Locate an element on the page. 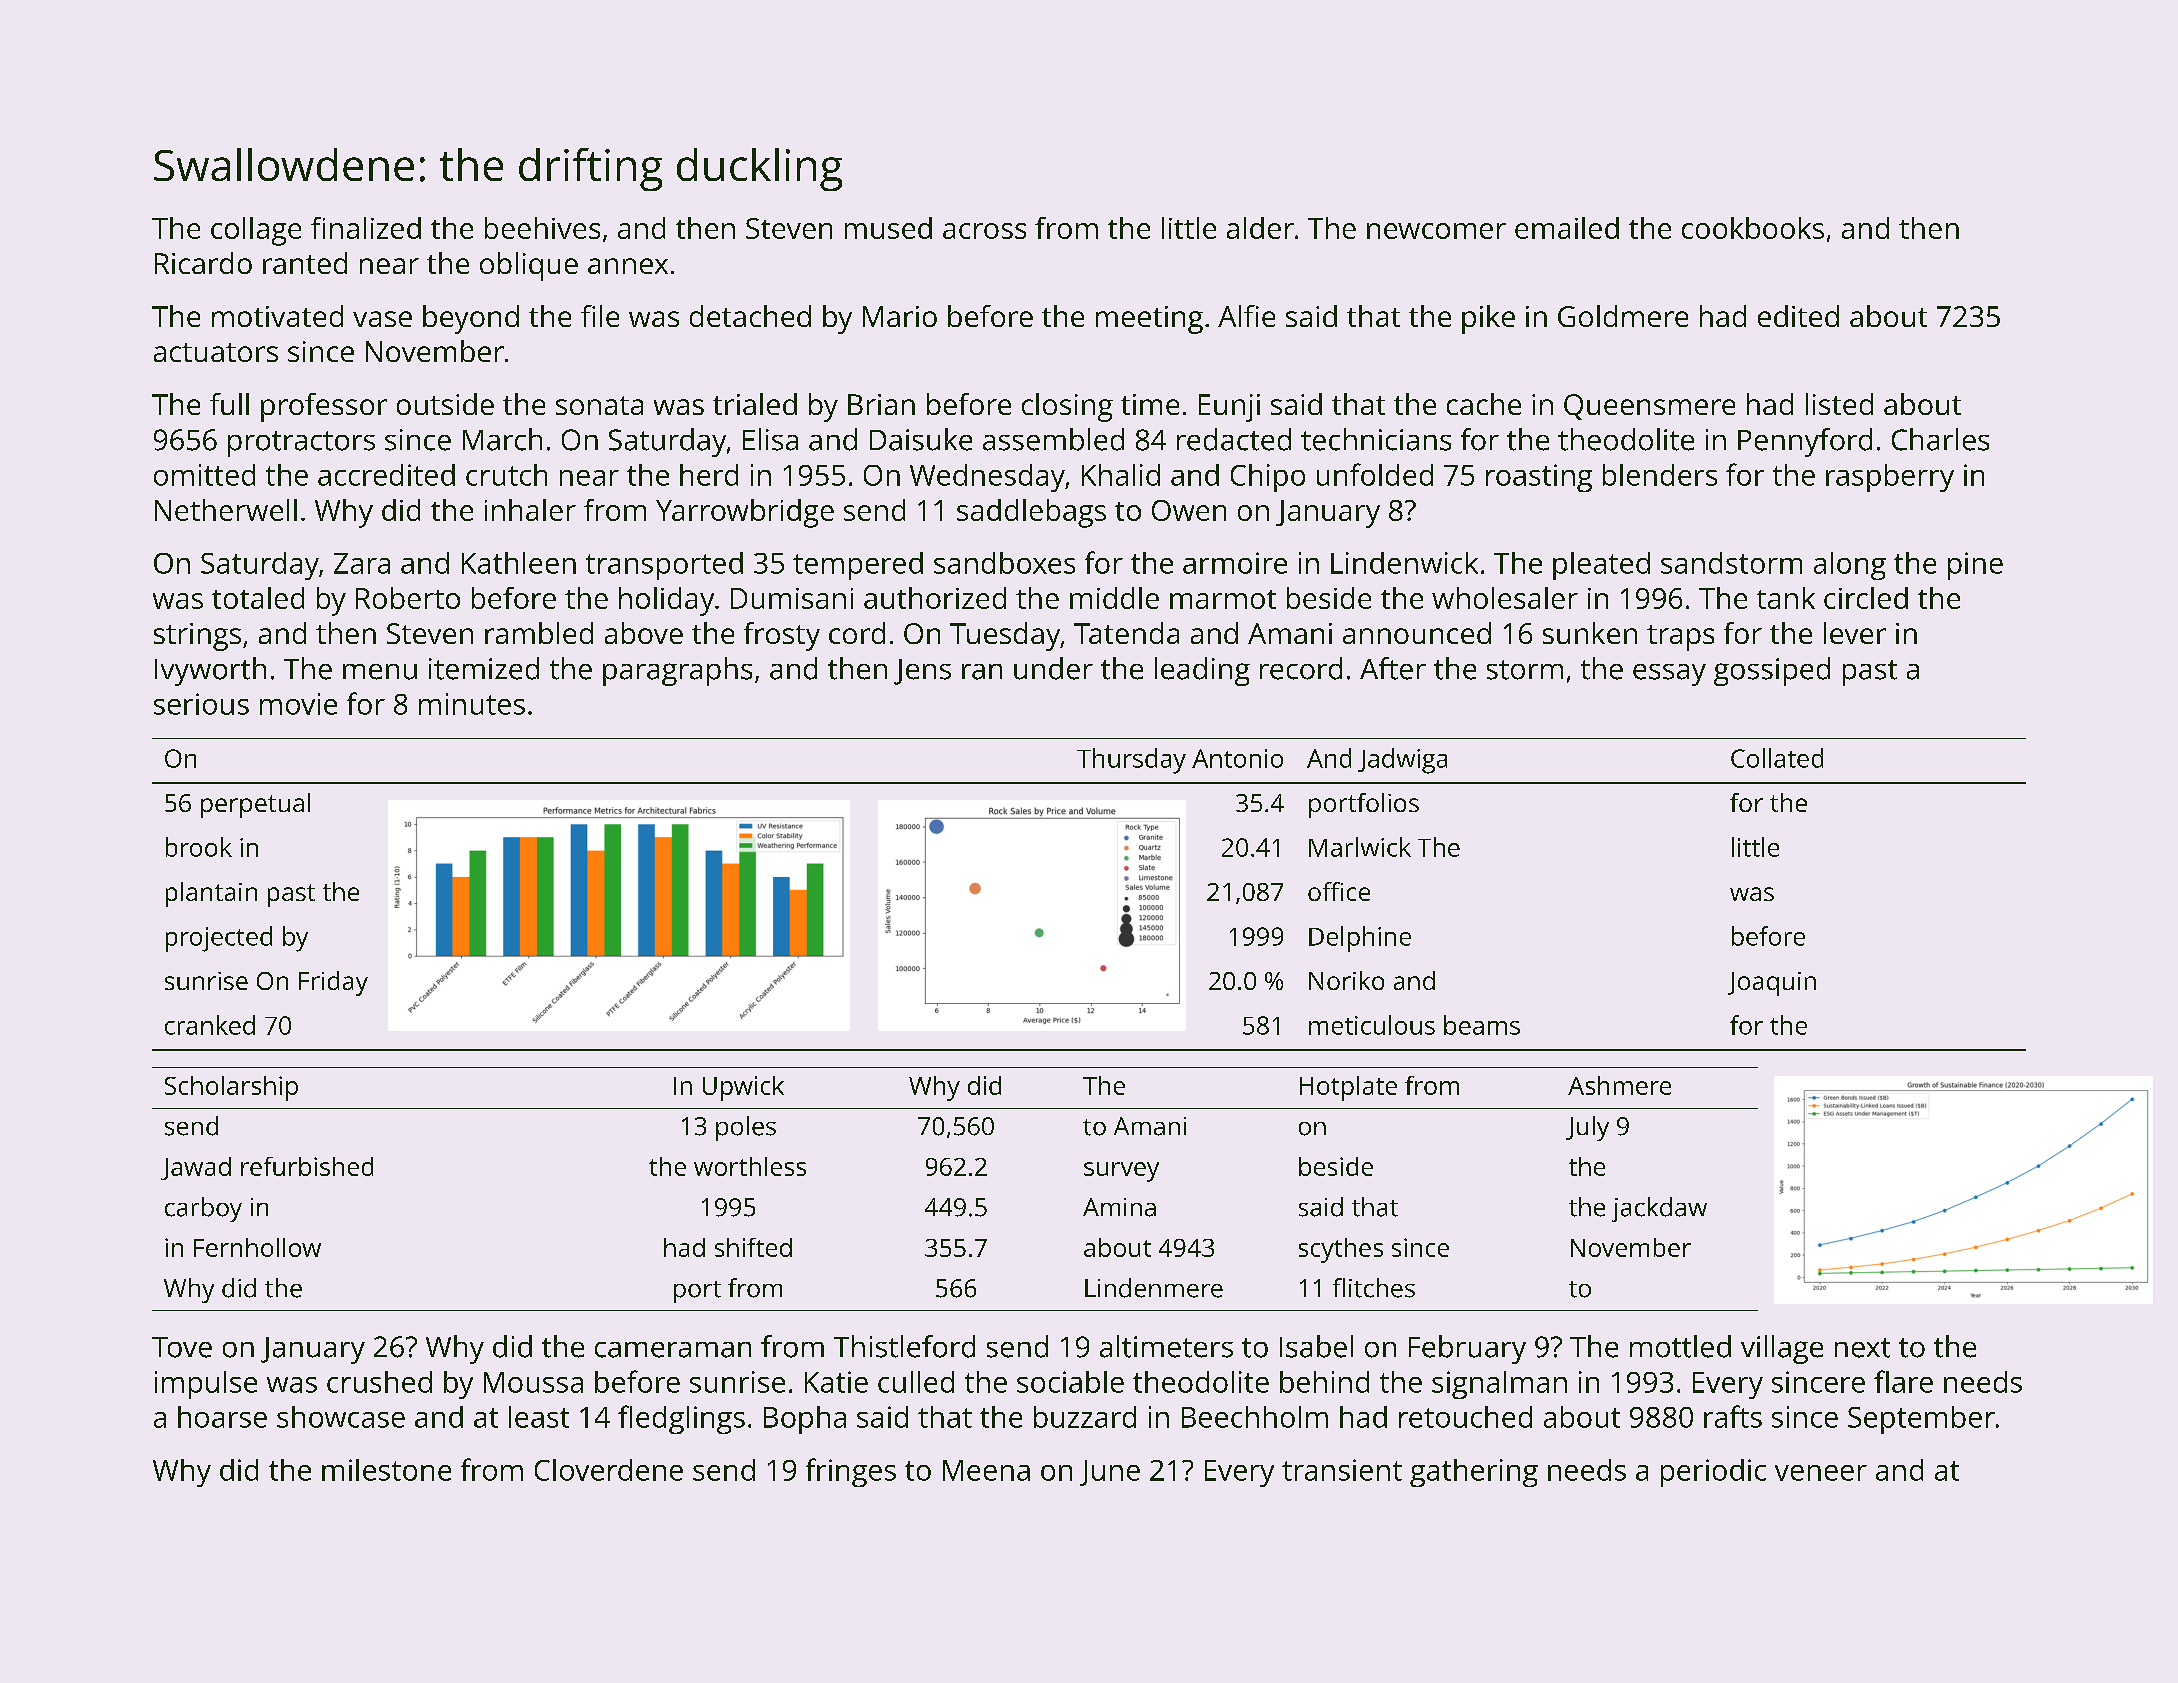 This image has height=1683, width=2178. meeting is located at coordinates (1149, 320).
